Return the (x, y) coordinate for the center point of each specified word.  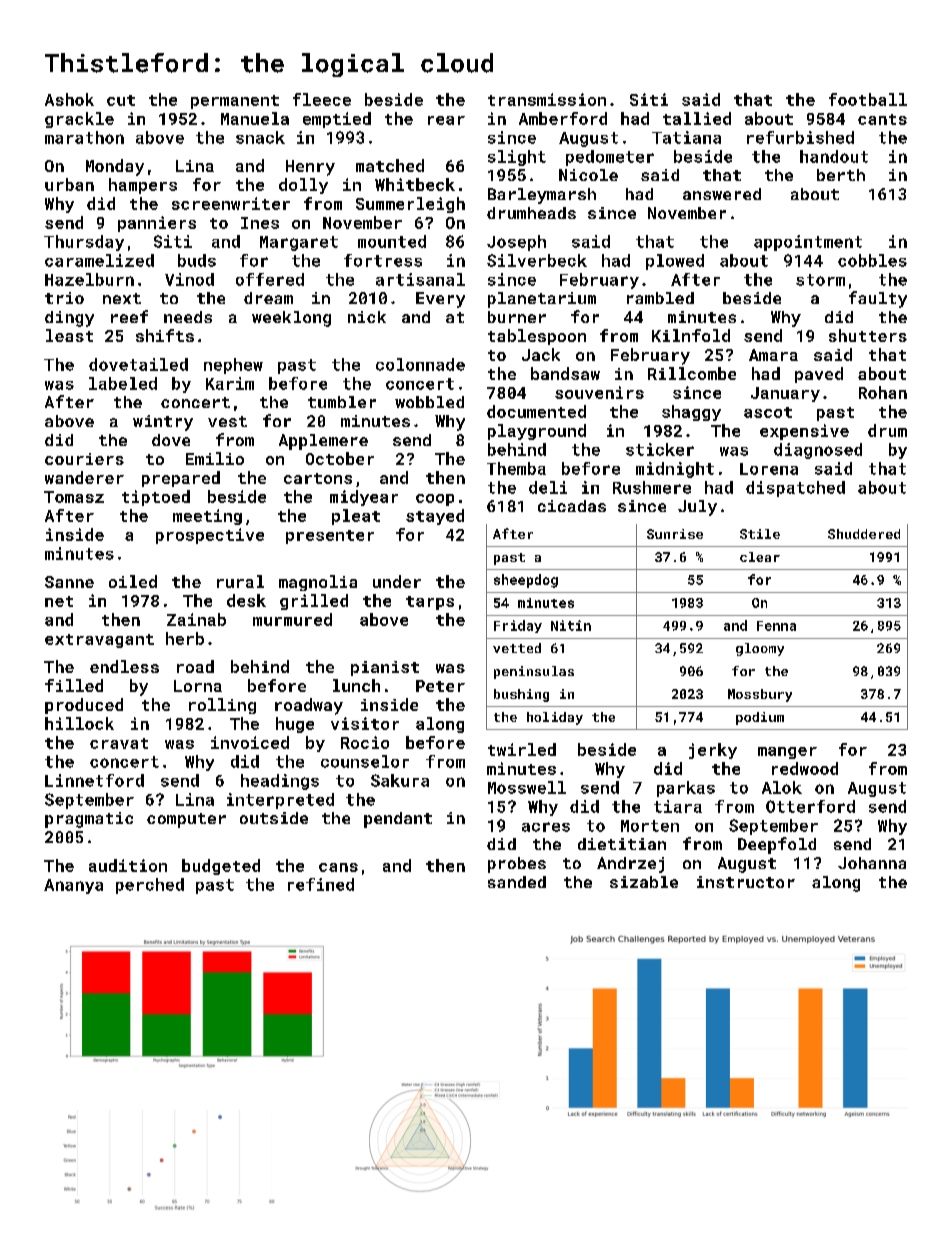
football (868, 99)
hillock (79, 723)
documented (536, 411)
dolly (303, 186)
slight (517, 158)
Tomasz (74, 497)
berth (841, 175)
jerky (713, 751)
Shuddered (864, 534)
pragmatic (89, 820)
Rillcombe (692, 373)
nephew (233, 366)
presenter (330, 537)
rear (446, 120)
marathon (84, 137)
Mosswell (527, 787)
